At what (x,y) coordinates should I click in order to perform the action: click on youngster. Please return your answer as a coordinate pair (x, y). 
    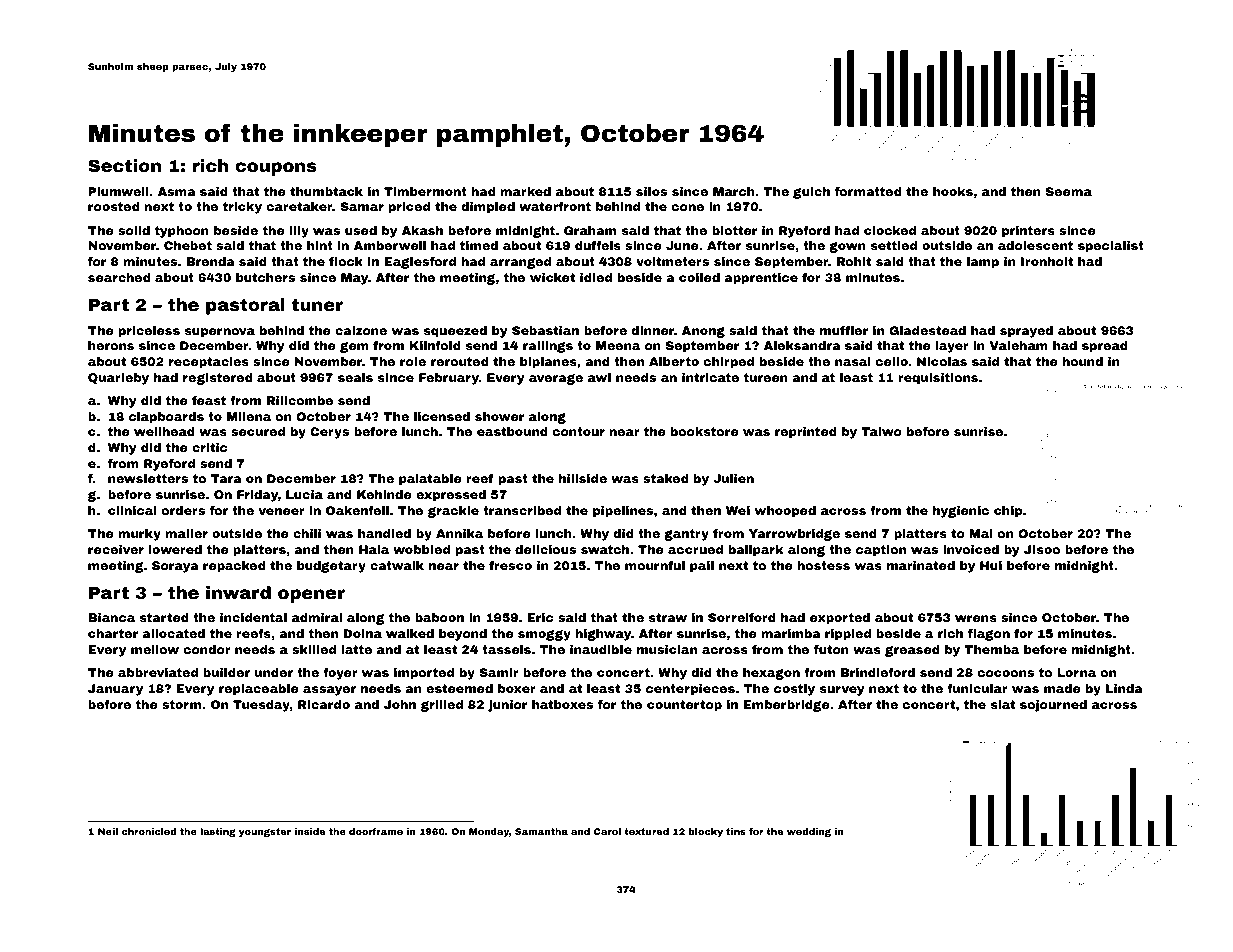
    Looking at the image, I should click on (265, 832).
